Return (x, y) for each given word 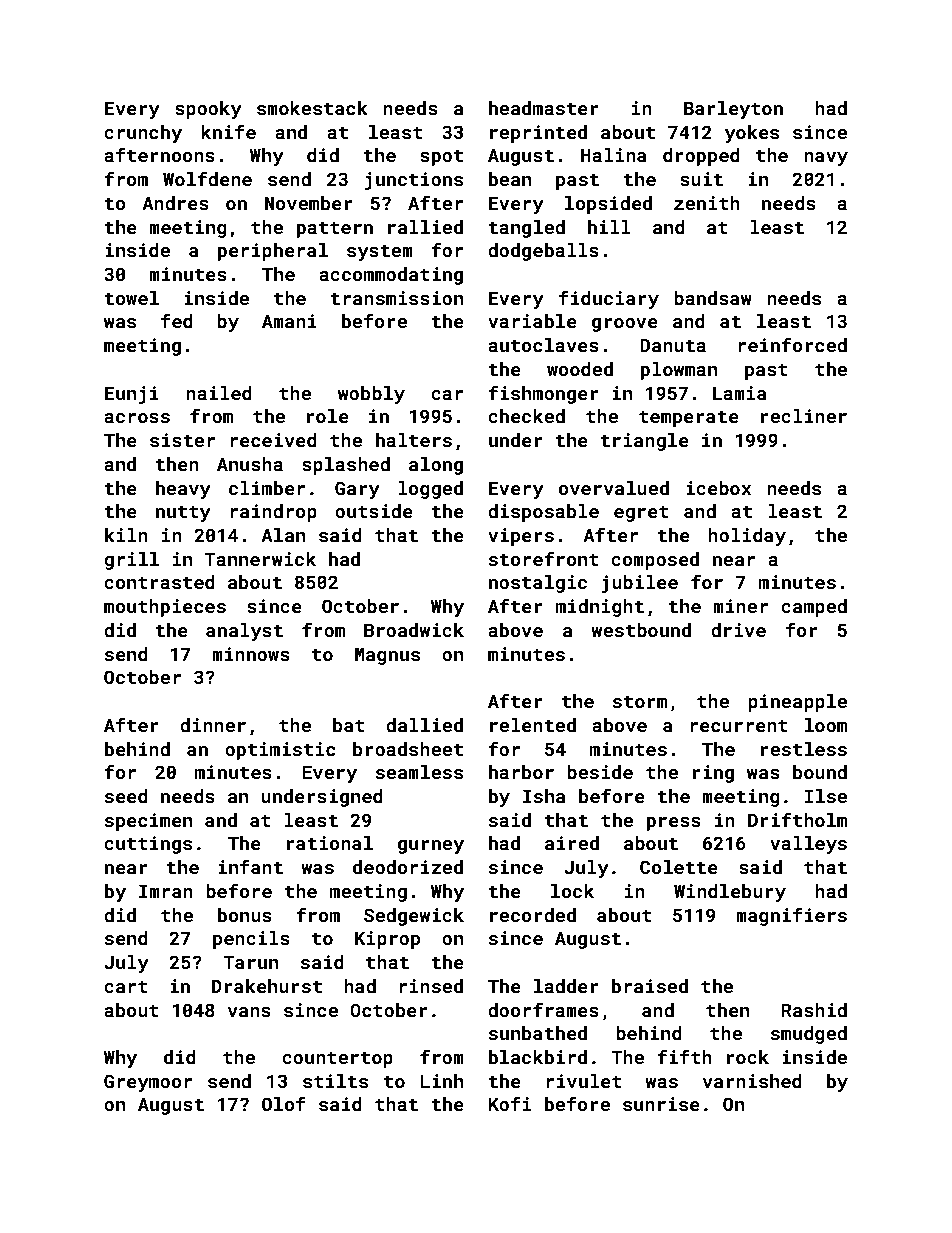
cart (126, 986)
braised (650, 986)
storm (640, 701)
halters (414, 440)
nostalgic (538, 584)
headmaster (544, 108)
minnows (251, 654)
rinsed (431, 986)
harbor (521, 772)
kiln (126, 535)
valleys (808, 845)
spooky (208, 110)
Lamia (740, 393)
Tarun (250, 962)
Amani (289, 321)
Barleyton (733, 110)
